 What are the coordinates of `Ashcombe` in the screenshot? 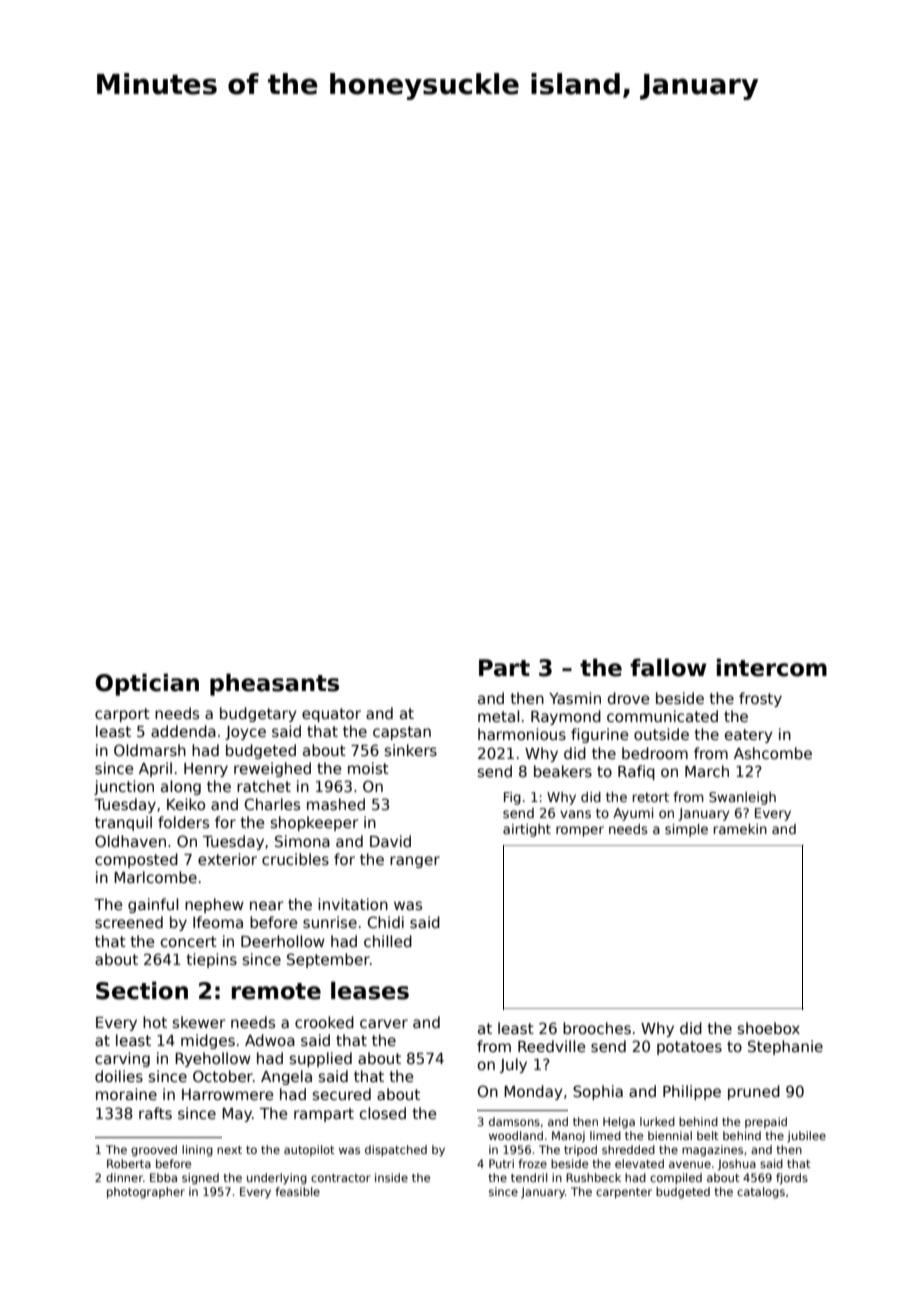 It's located at (773, 753).
